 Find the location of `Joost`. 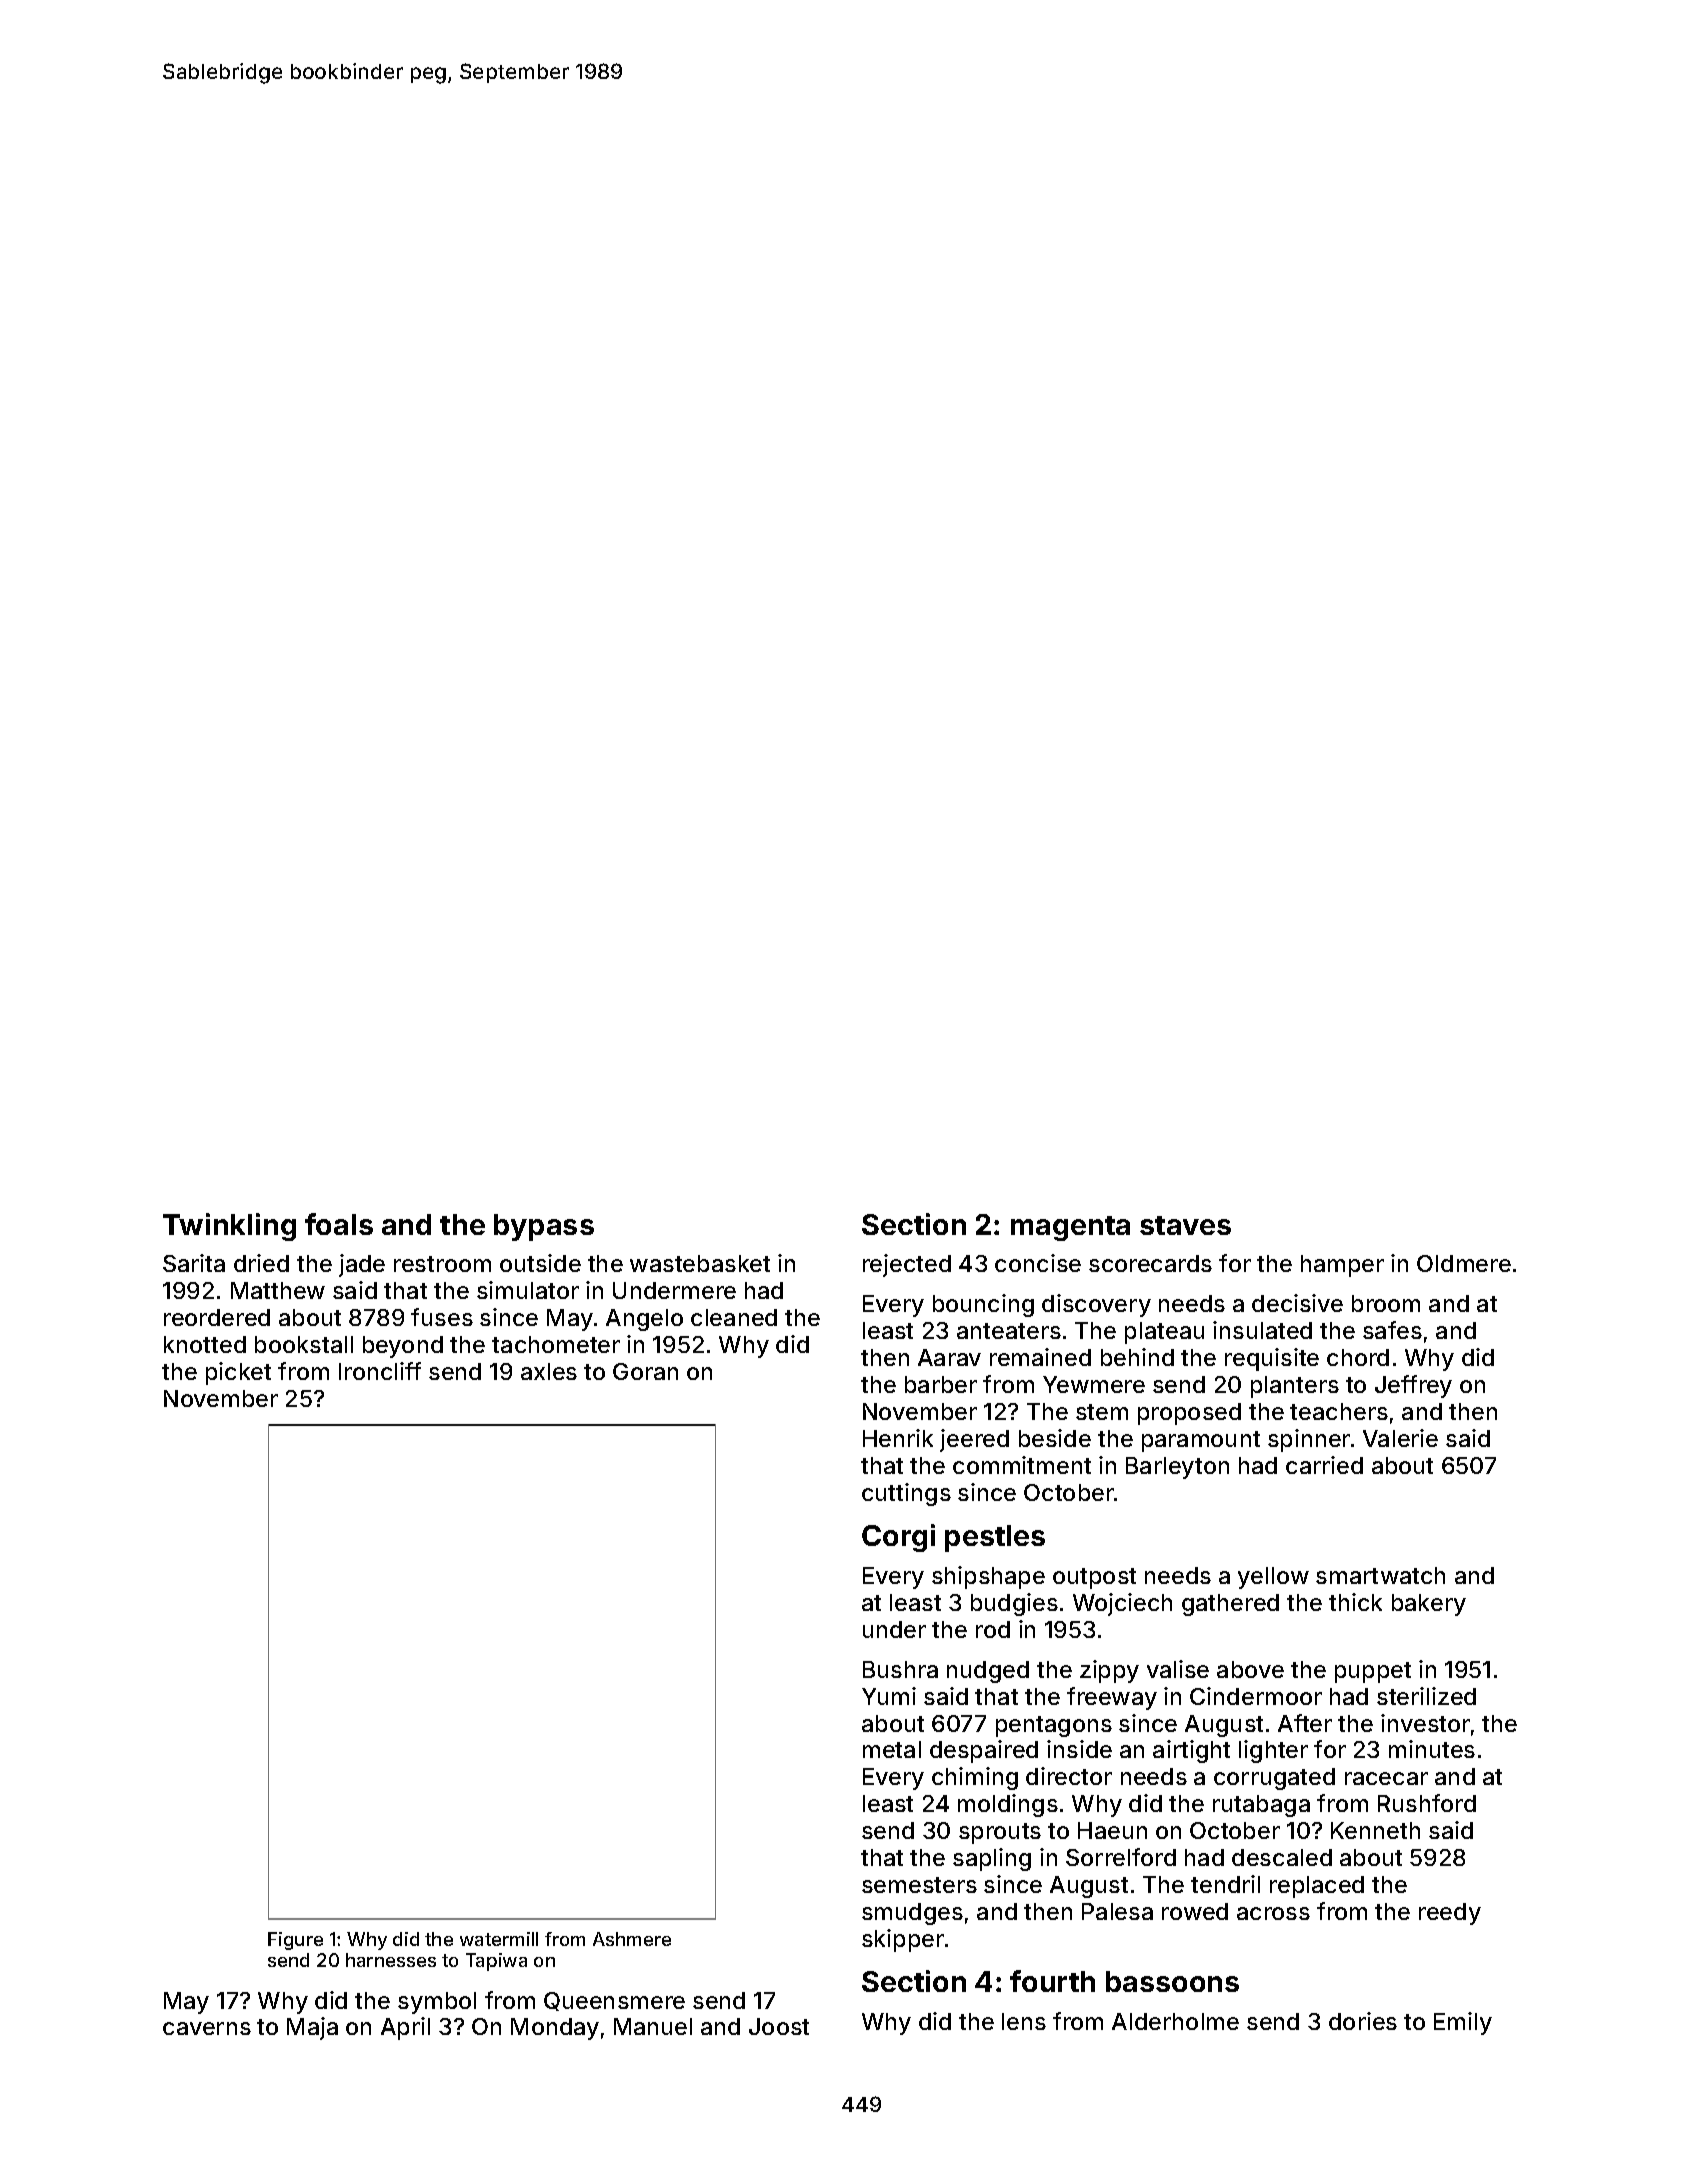

Joost is located at coordinates (779, 2026).
